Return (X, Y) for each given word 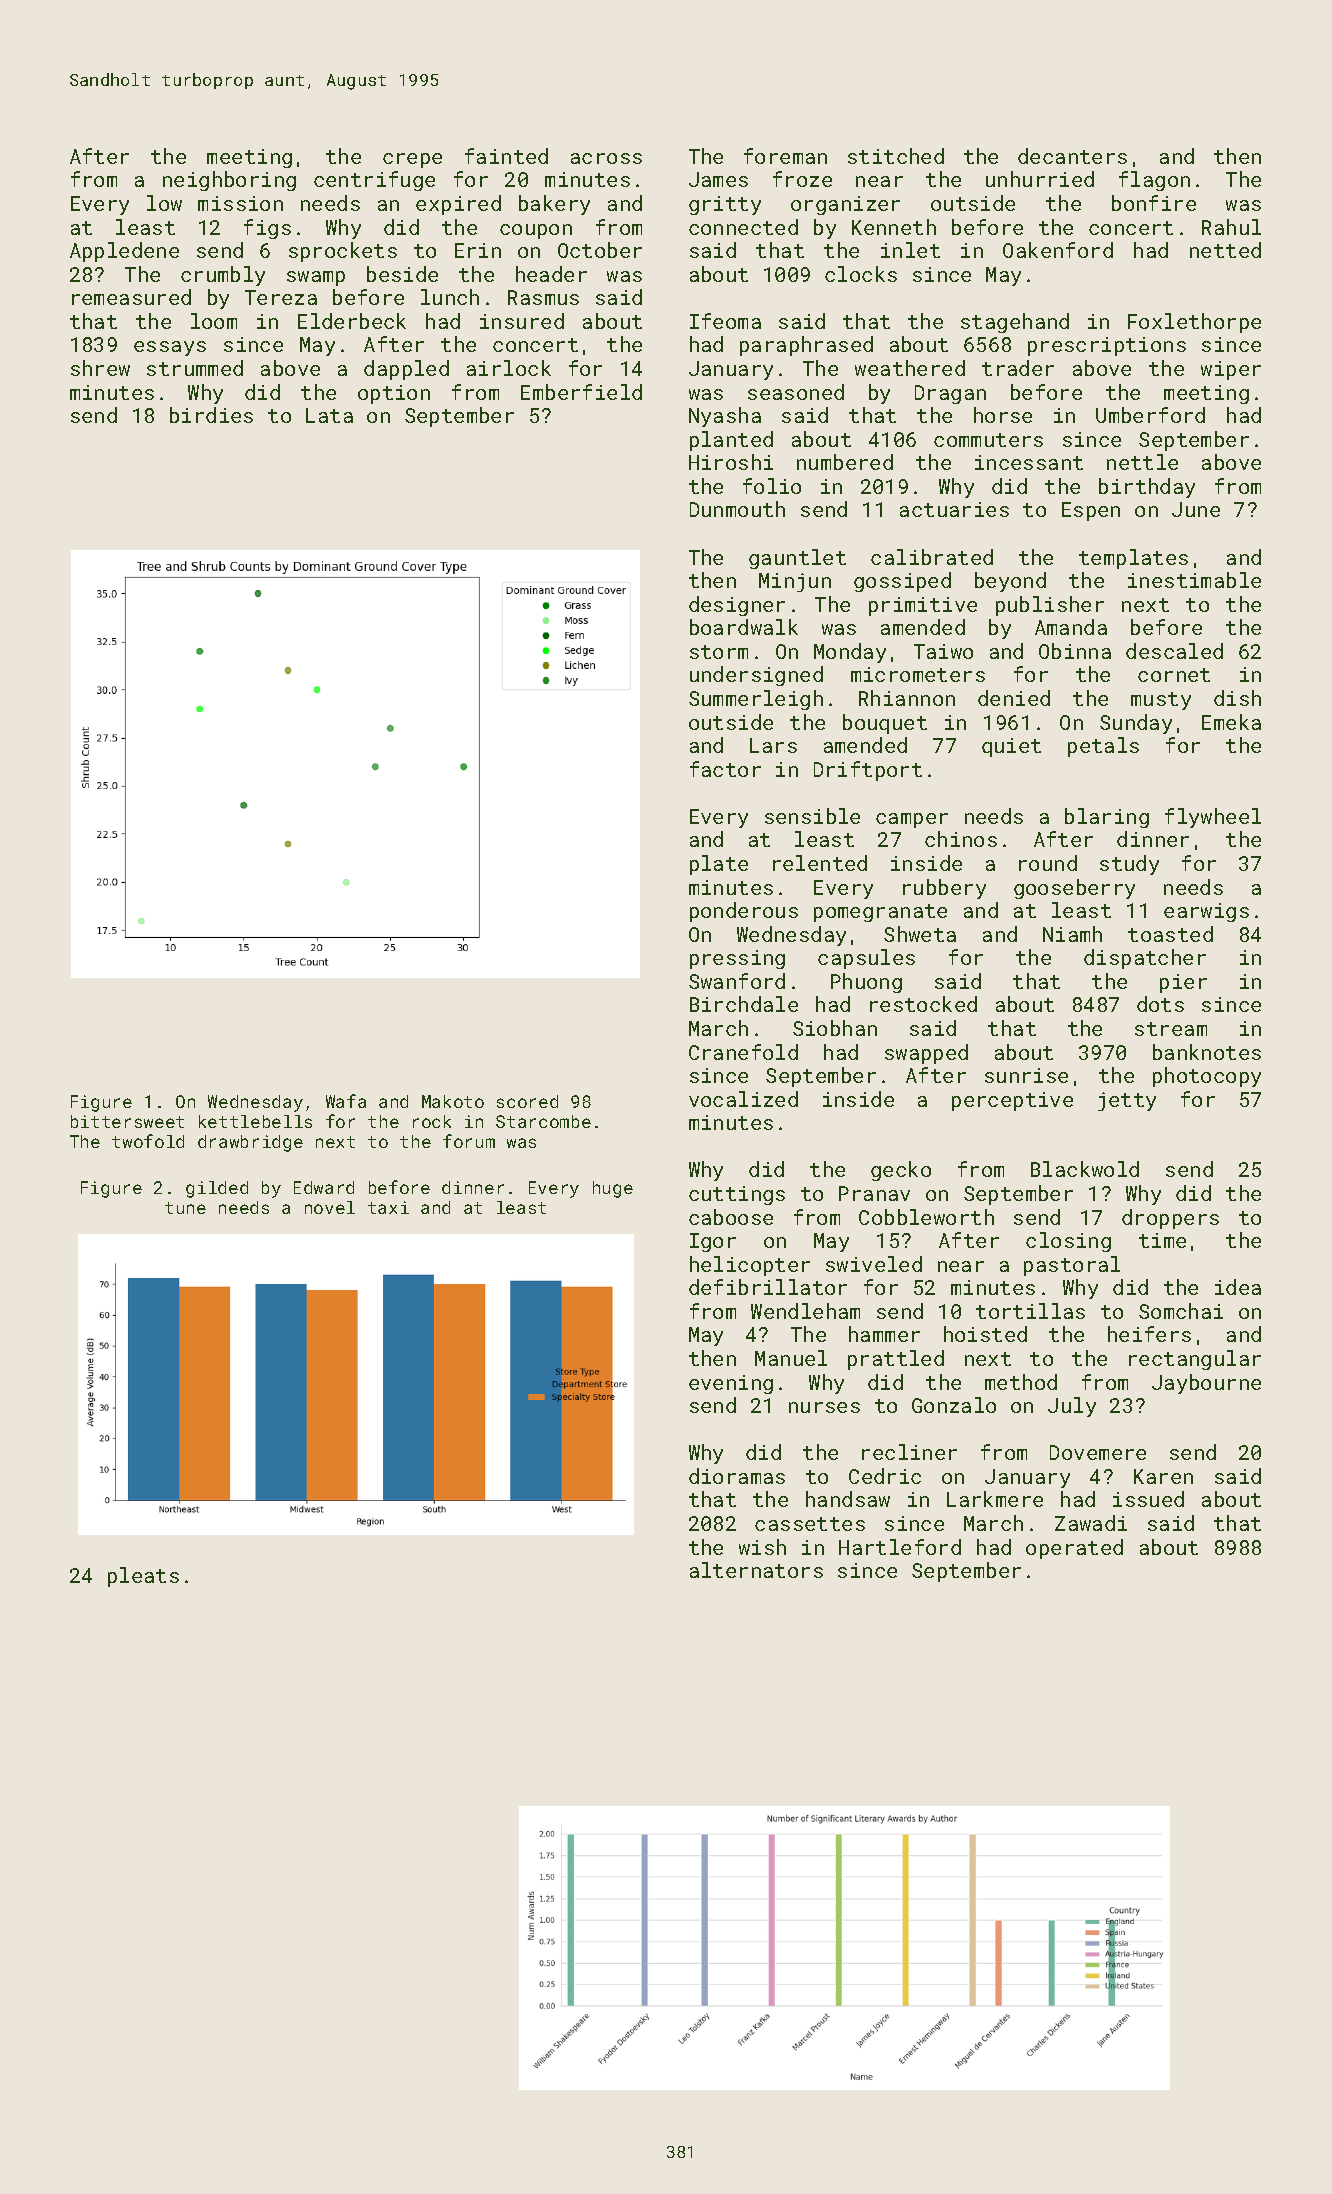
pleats (143, 1577)
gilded (217, 1189)
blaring (1107, 818)
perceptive (1012, 1101)
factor (725, 769)
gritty (725, 205)
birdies (211, 415)
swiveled (874, 1264)
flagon (1154, 181)
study (1129, 865)
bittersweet (127, 1121)
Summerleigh (756, 700)
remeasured (131, 297)
